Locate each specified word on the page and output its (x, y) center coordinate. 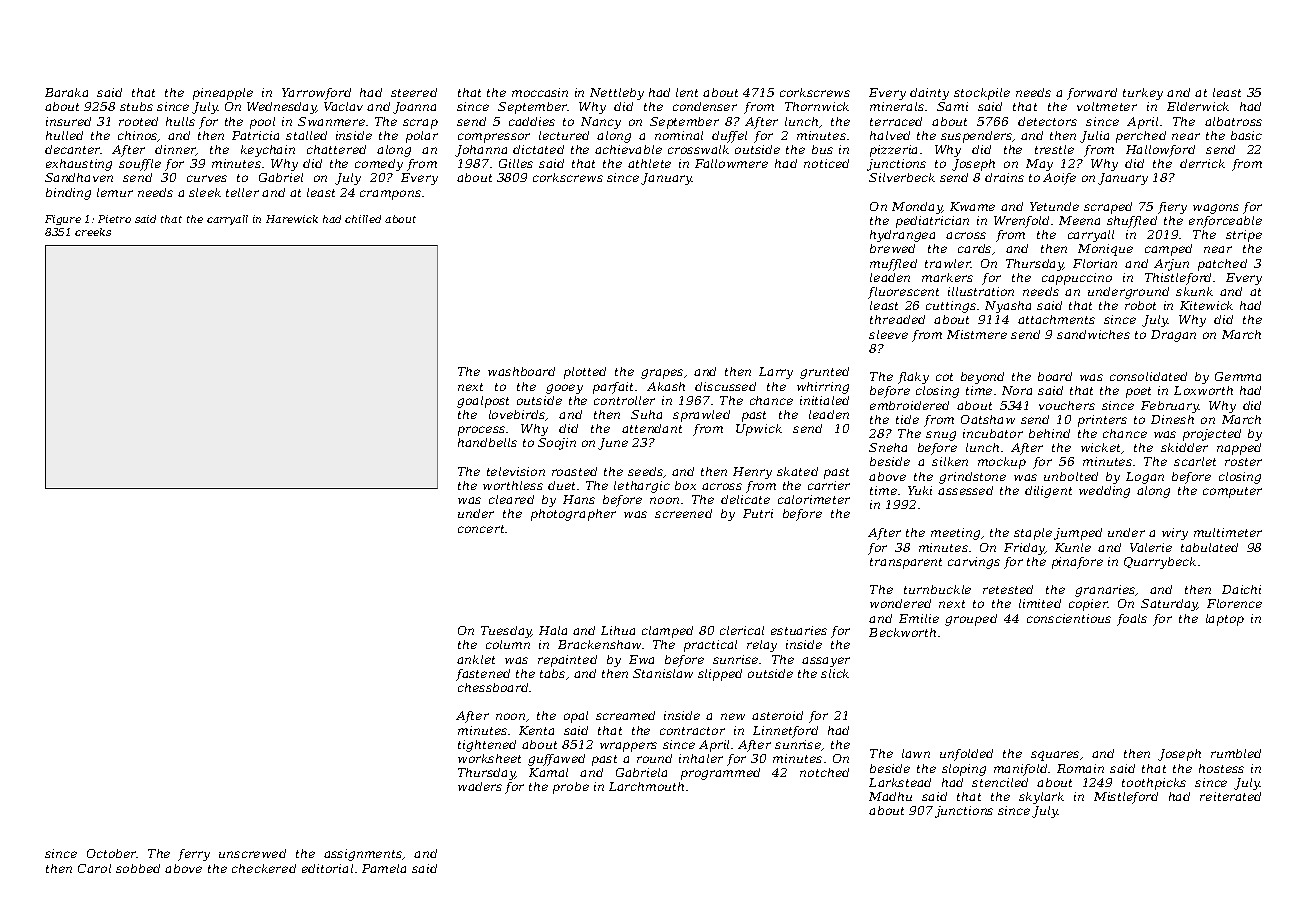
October (112, 853)
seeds (645, 471)
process (481, 431)
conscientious (1069, 618)
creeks (93, 232)
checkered (264, 868)
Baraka (66, 92)
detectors (1047, 121)
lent (687, 92)
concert (482, 529)
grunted (824, 373)
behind (1049, 433)
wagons (1216, 209)
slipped (720, 675)
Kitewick (1206, 305)
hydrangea (902, 236)
